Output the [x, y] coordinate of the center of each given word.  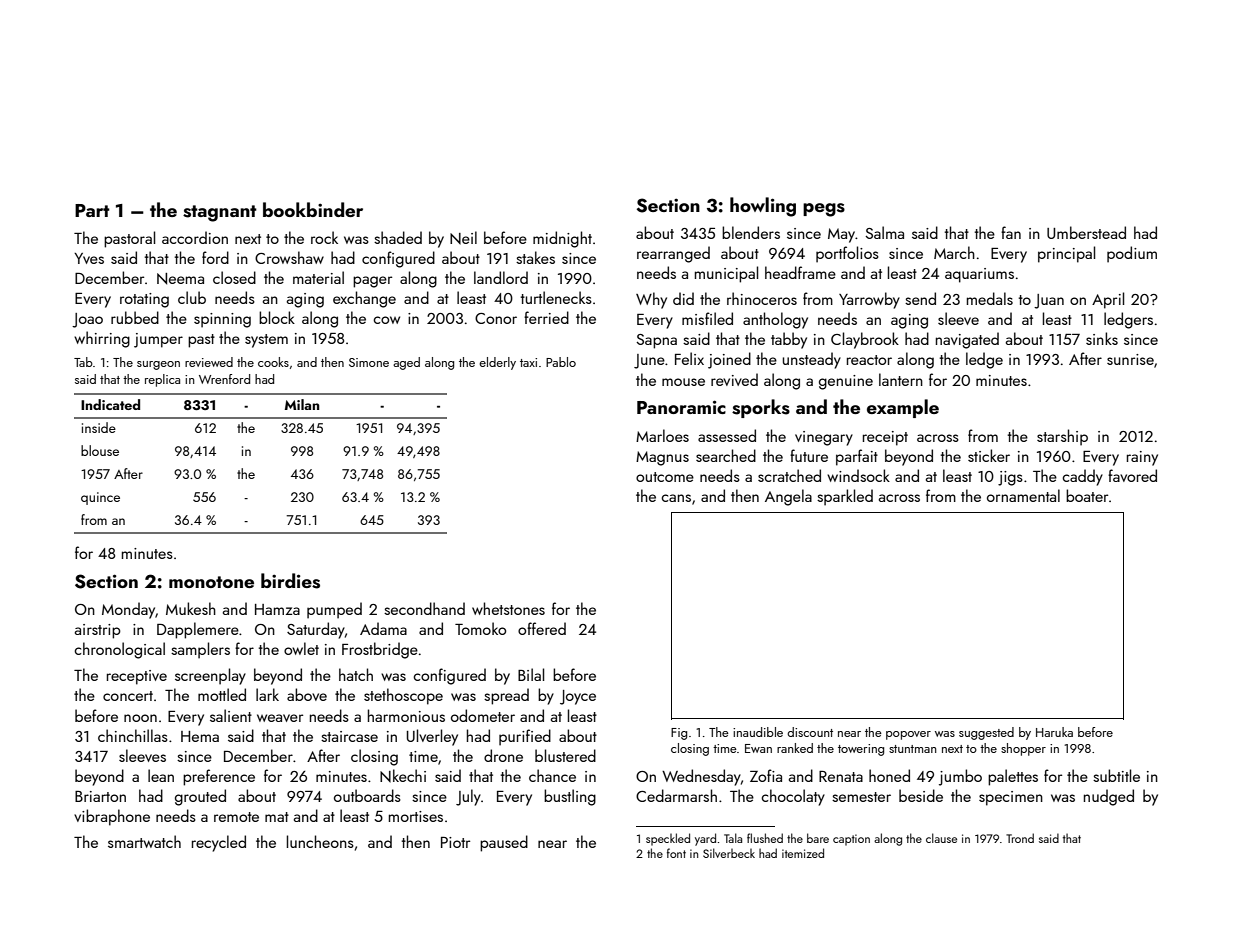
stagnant [220, 213]
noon [140, 718]
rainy [1142, 458]
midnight [562, 239]
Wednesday [701, 777]
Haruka [1054, 732]
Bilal [531, 674]
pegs [824, 210]
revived [734, 379]
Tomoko [480, 628]
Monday [128, 610]
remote [236, 817]
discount [810, 732]
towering [861, 750]
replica [162, 380]
